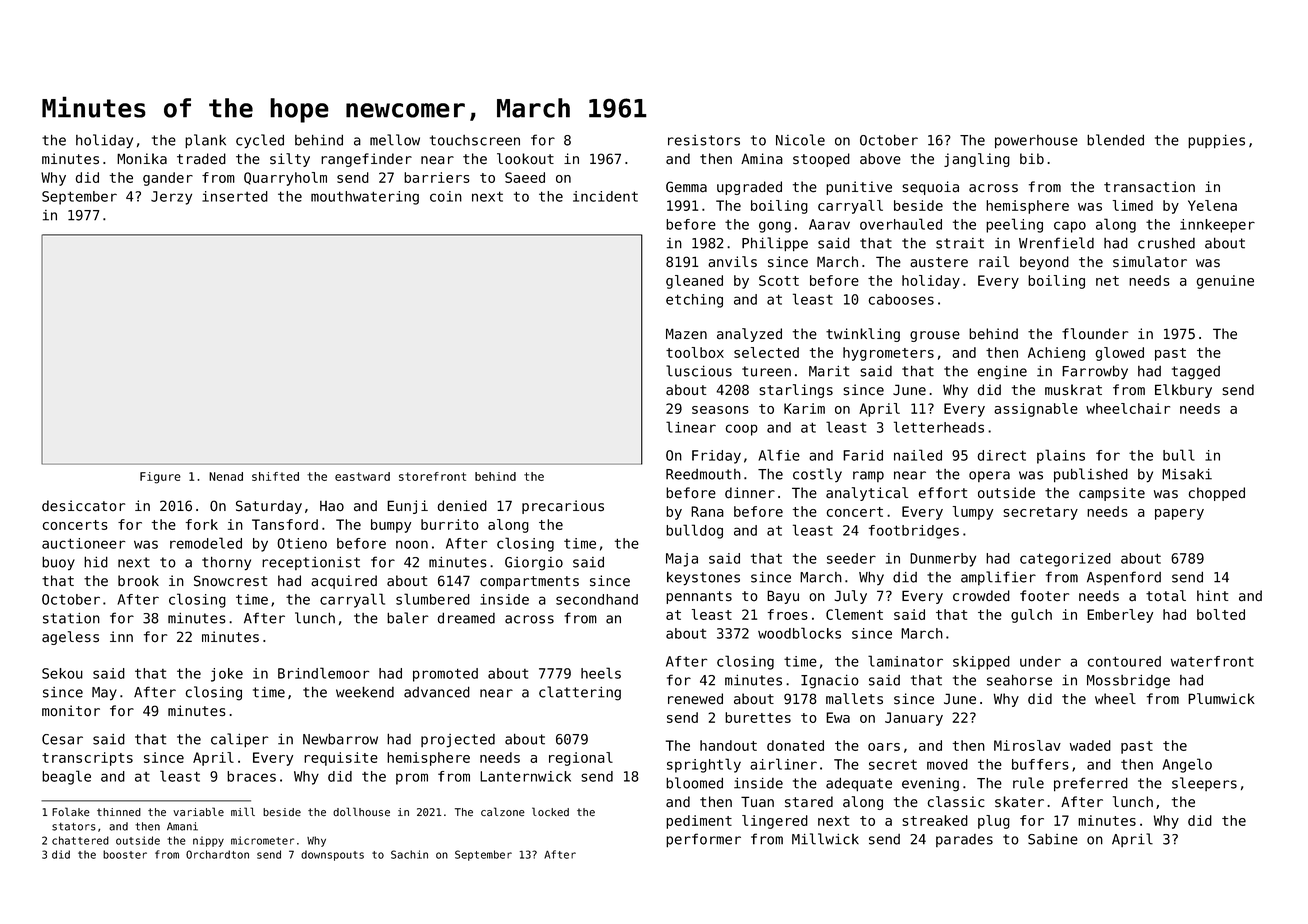 The width and height of the screenshot is (1308, 924). Describe the element at coordinates (686, 334) in the screenshot. I see `Mazen` at that location.
